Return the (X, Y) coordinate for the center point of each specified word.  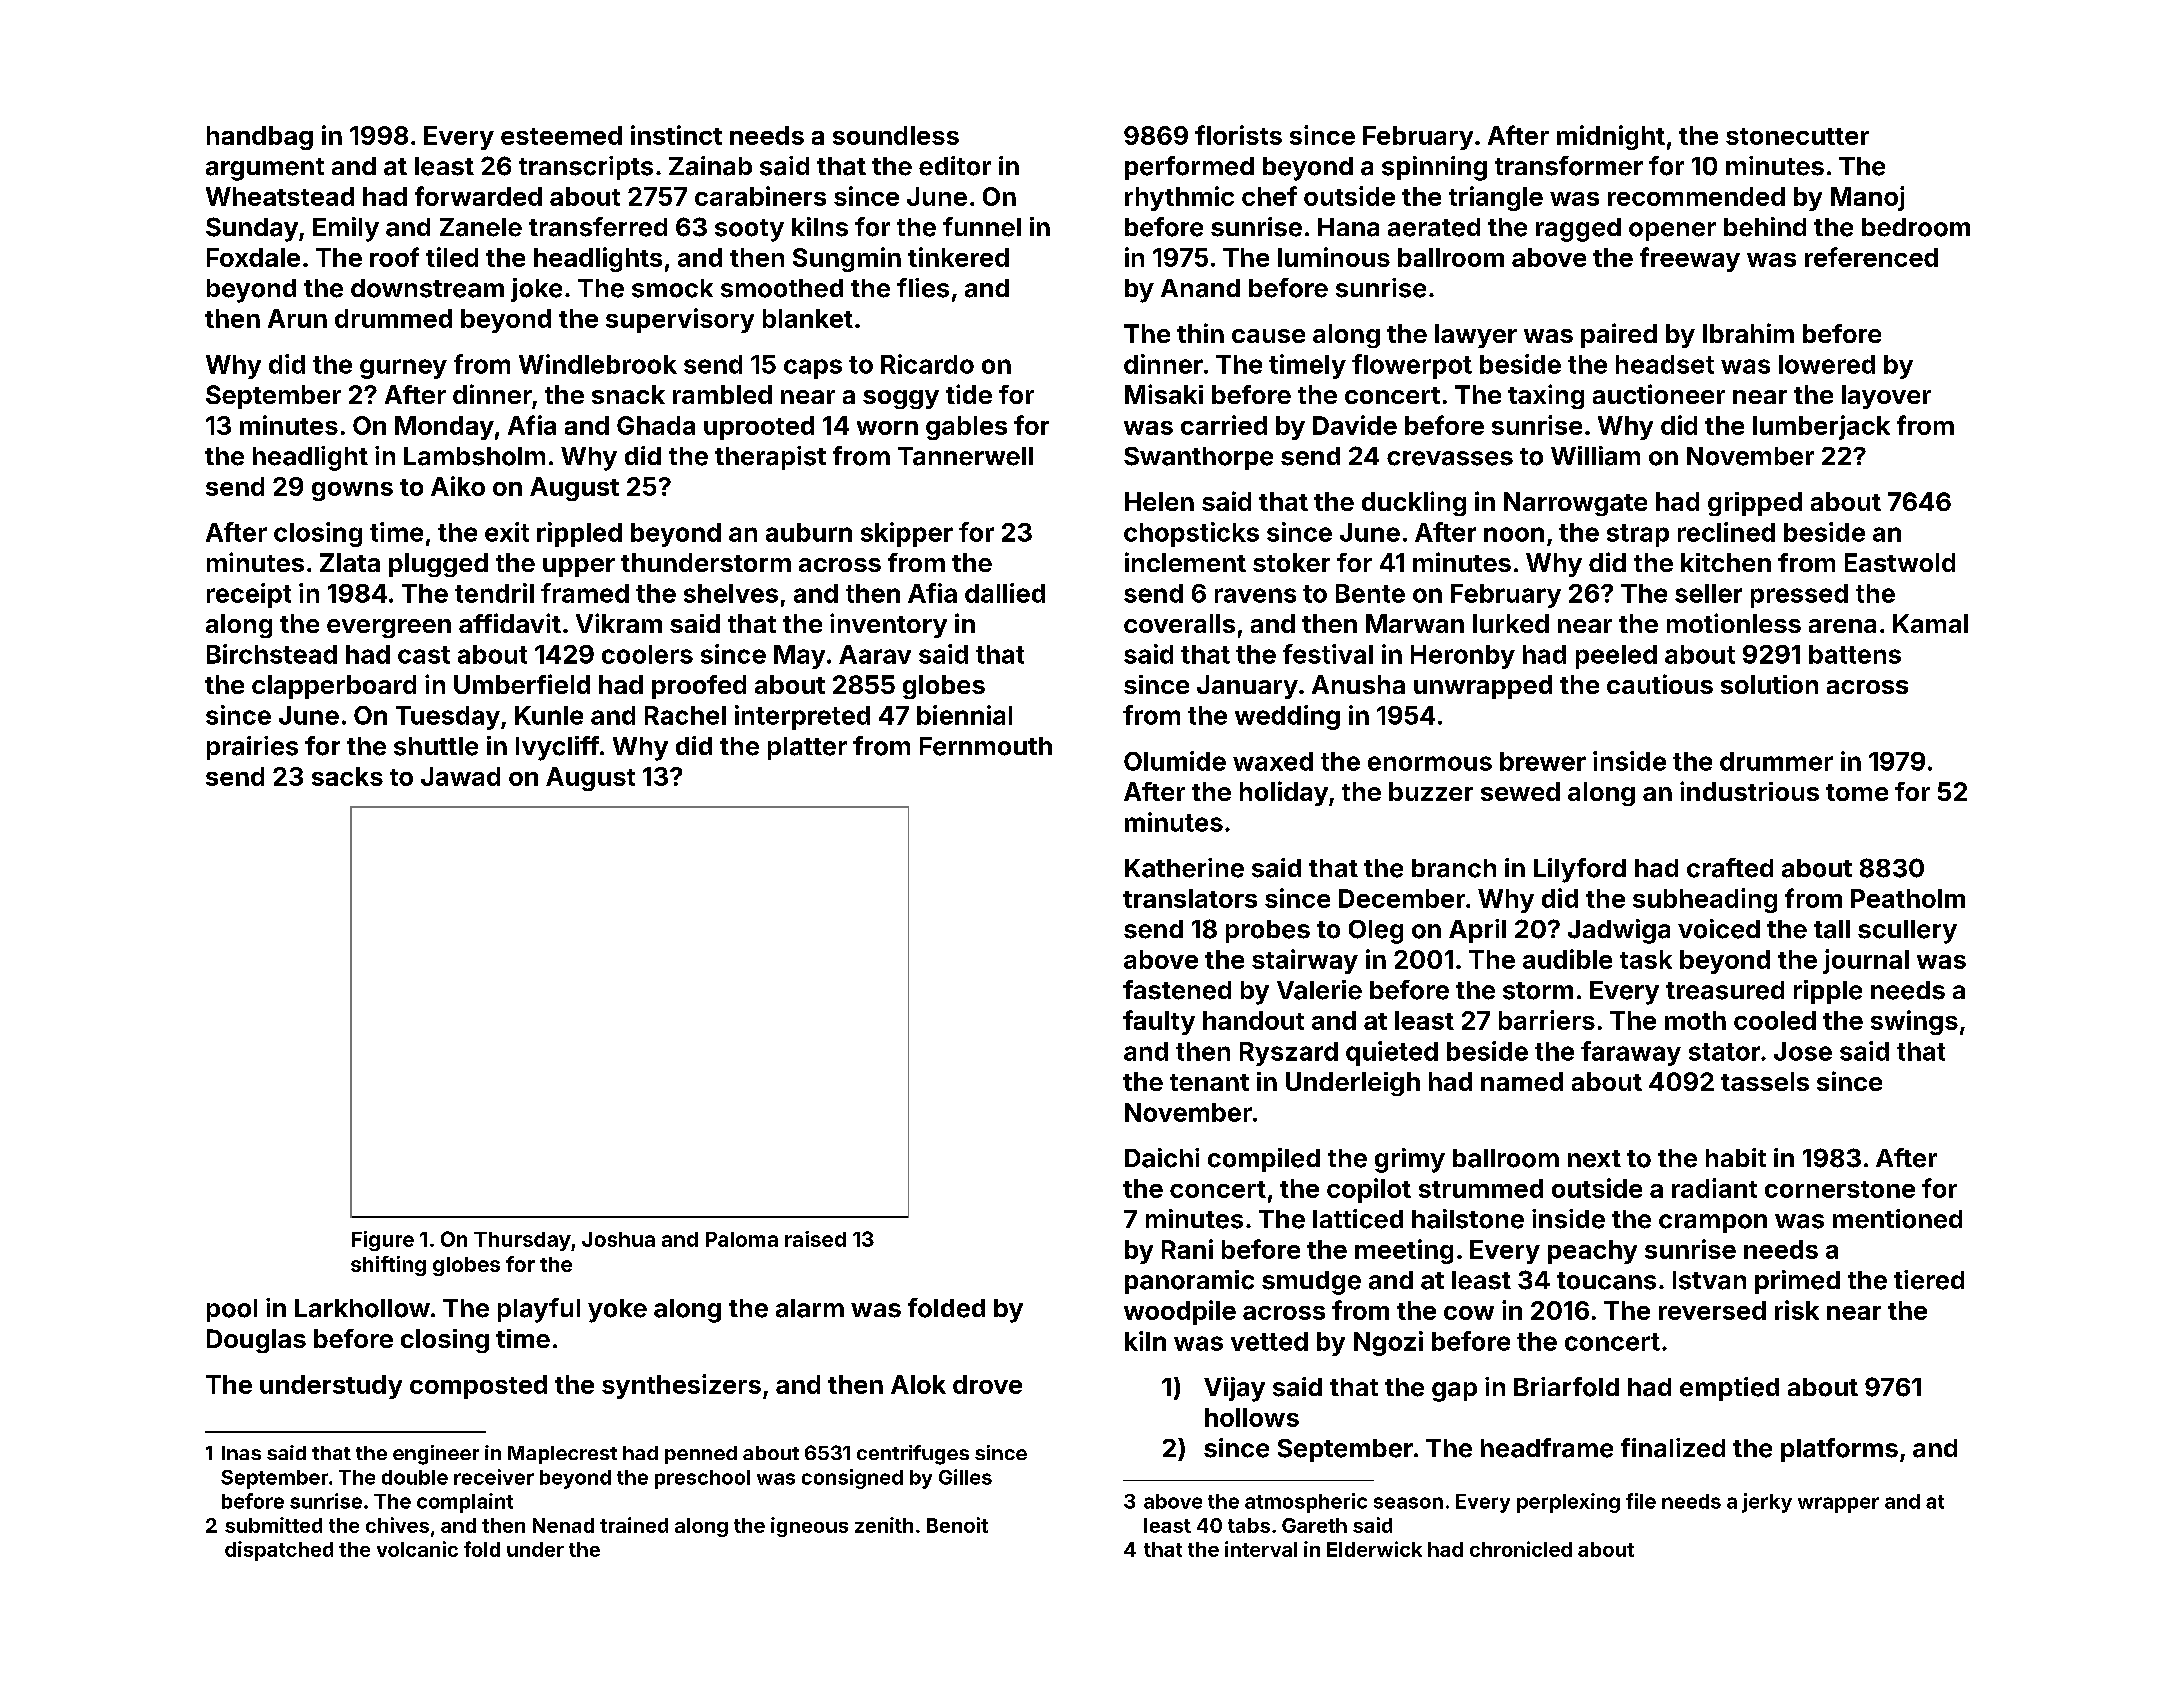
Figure (383, 1241)
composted (478, 1387)
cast (424, 655)
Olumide (1175, 761)
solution (1769, 684)
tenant (1209, 1082)
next (1594, 1159)
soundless (896, 135)
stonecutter (1797, 136)
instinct (676, 135)
